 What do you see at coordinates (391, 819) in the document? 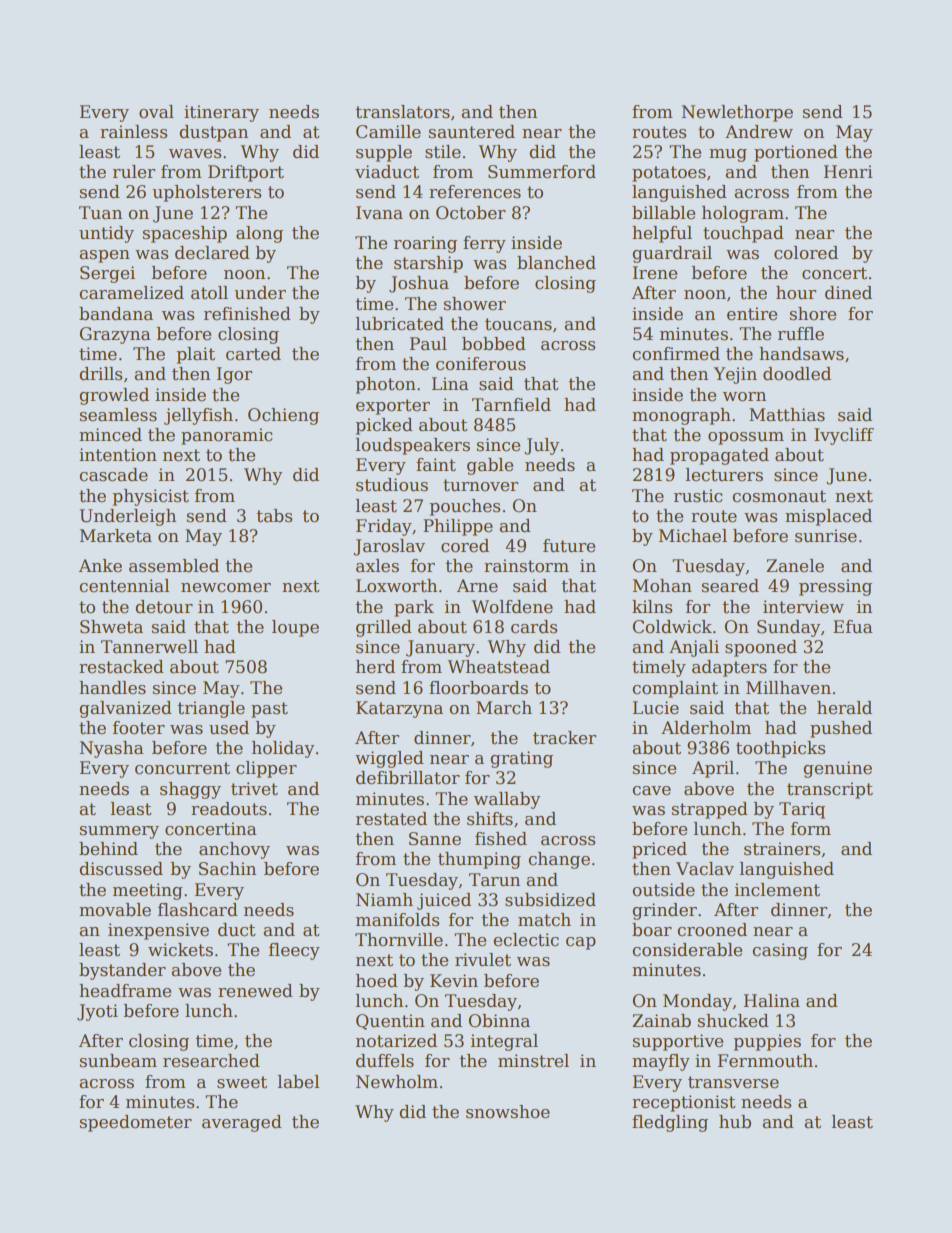
I see `restated` at bounding box center [391, 819].
